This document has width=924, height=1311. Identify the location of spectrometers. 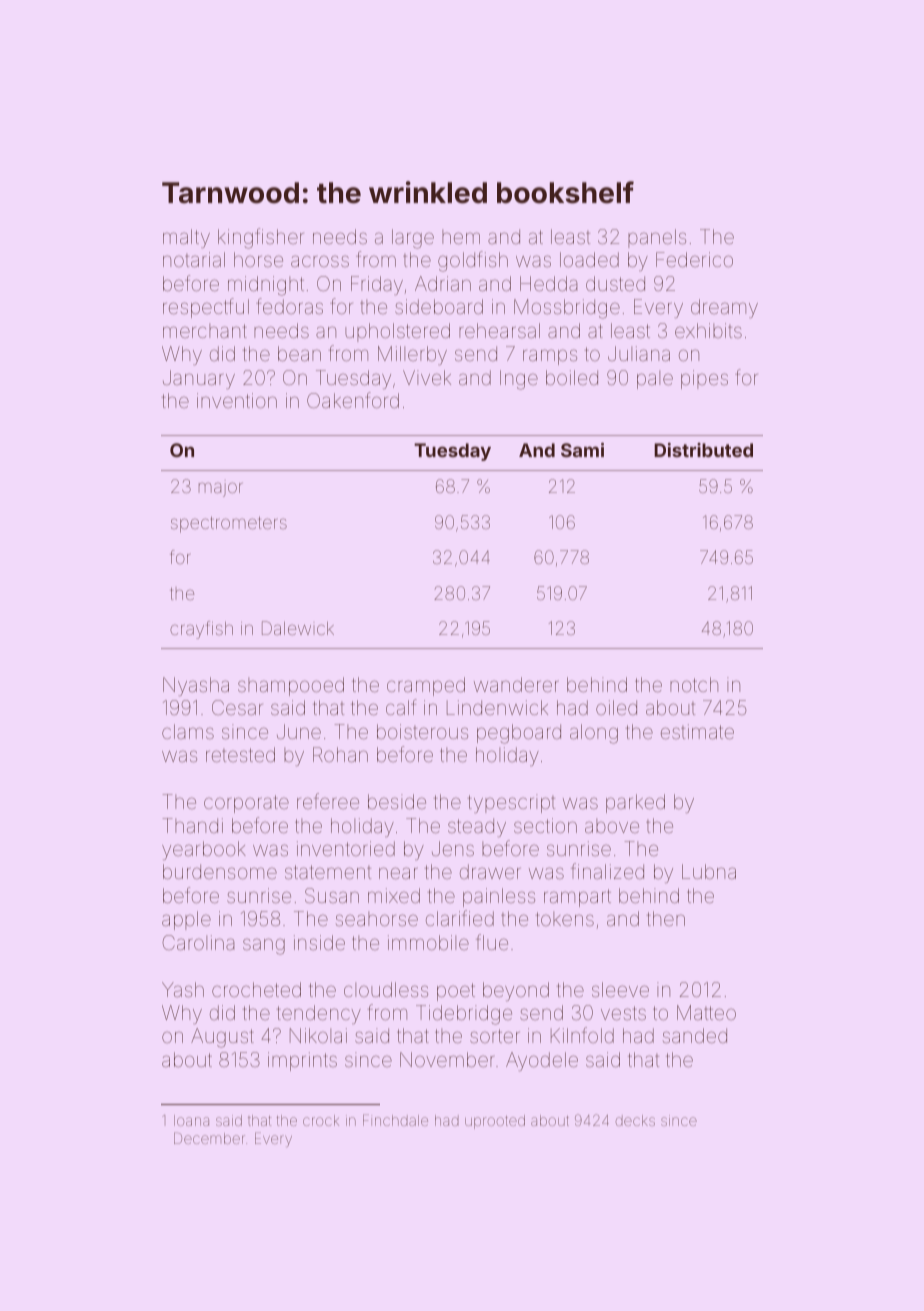
(229, 525).
